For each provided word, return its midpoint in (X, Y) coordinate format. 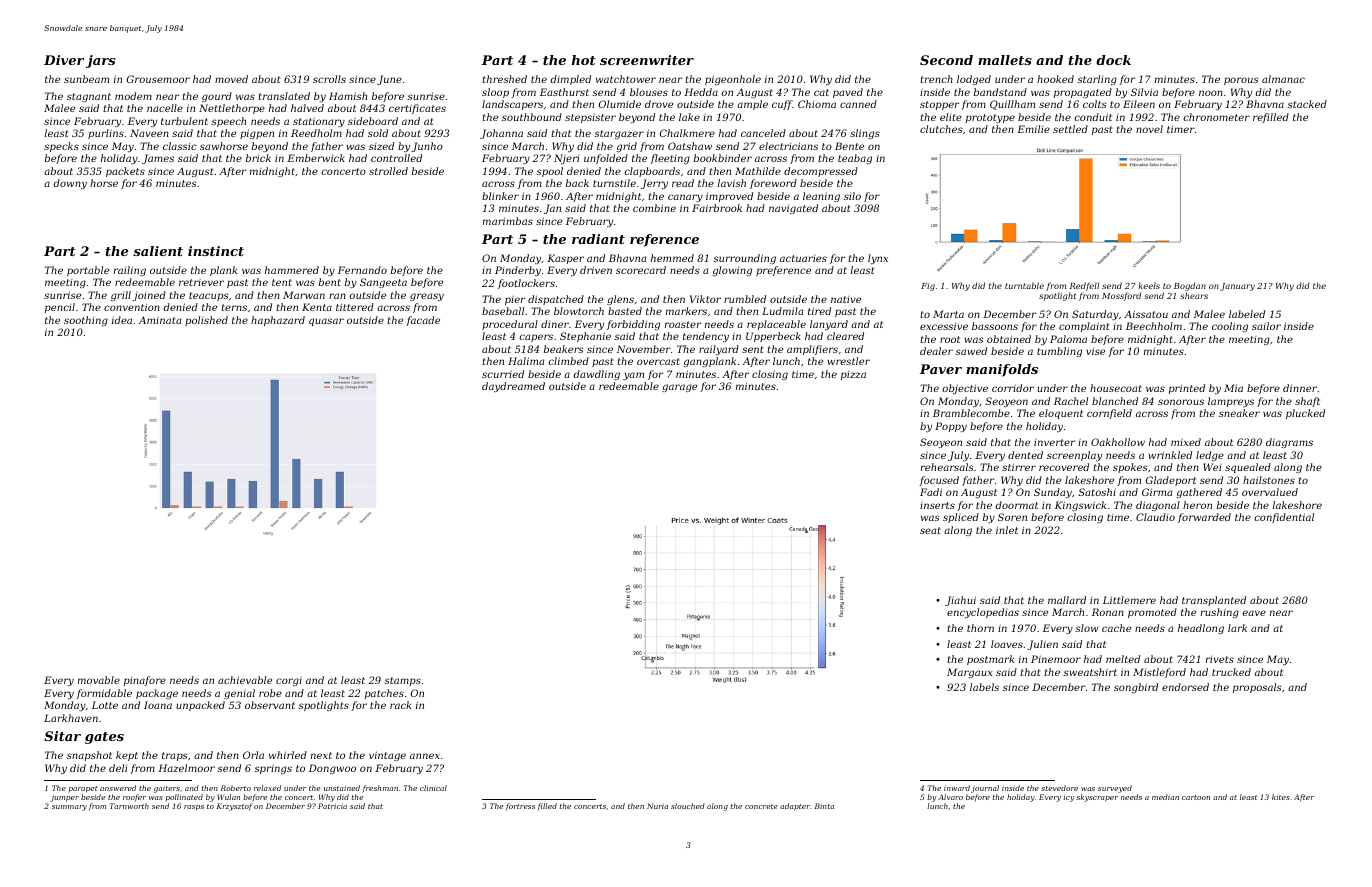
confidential (1284, 518)
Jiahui (960, 601)
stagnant (89, 97)
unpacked (200, 706)
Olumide (619, 104)
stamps (402, 681)
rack (400, 705)
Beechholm (1154, 326)
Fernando (362, 270)
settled (1070, 129)
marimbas (508, 221)
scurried (503, 374)
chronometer (1216, 117)
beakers (564, 349)
